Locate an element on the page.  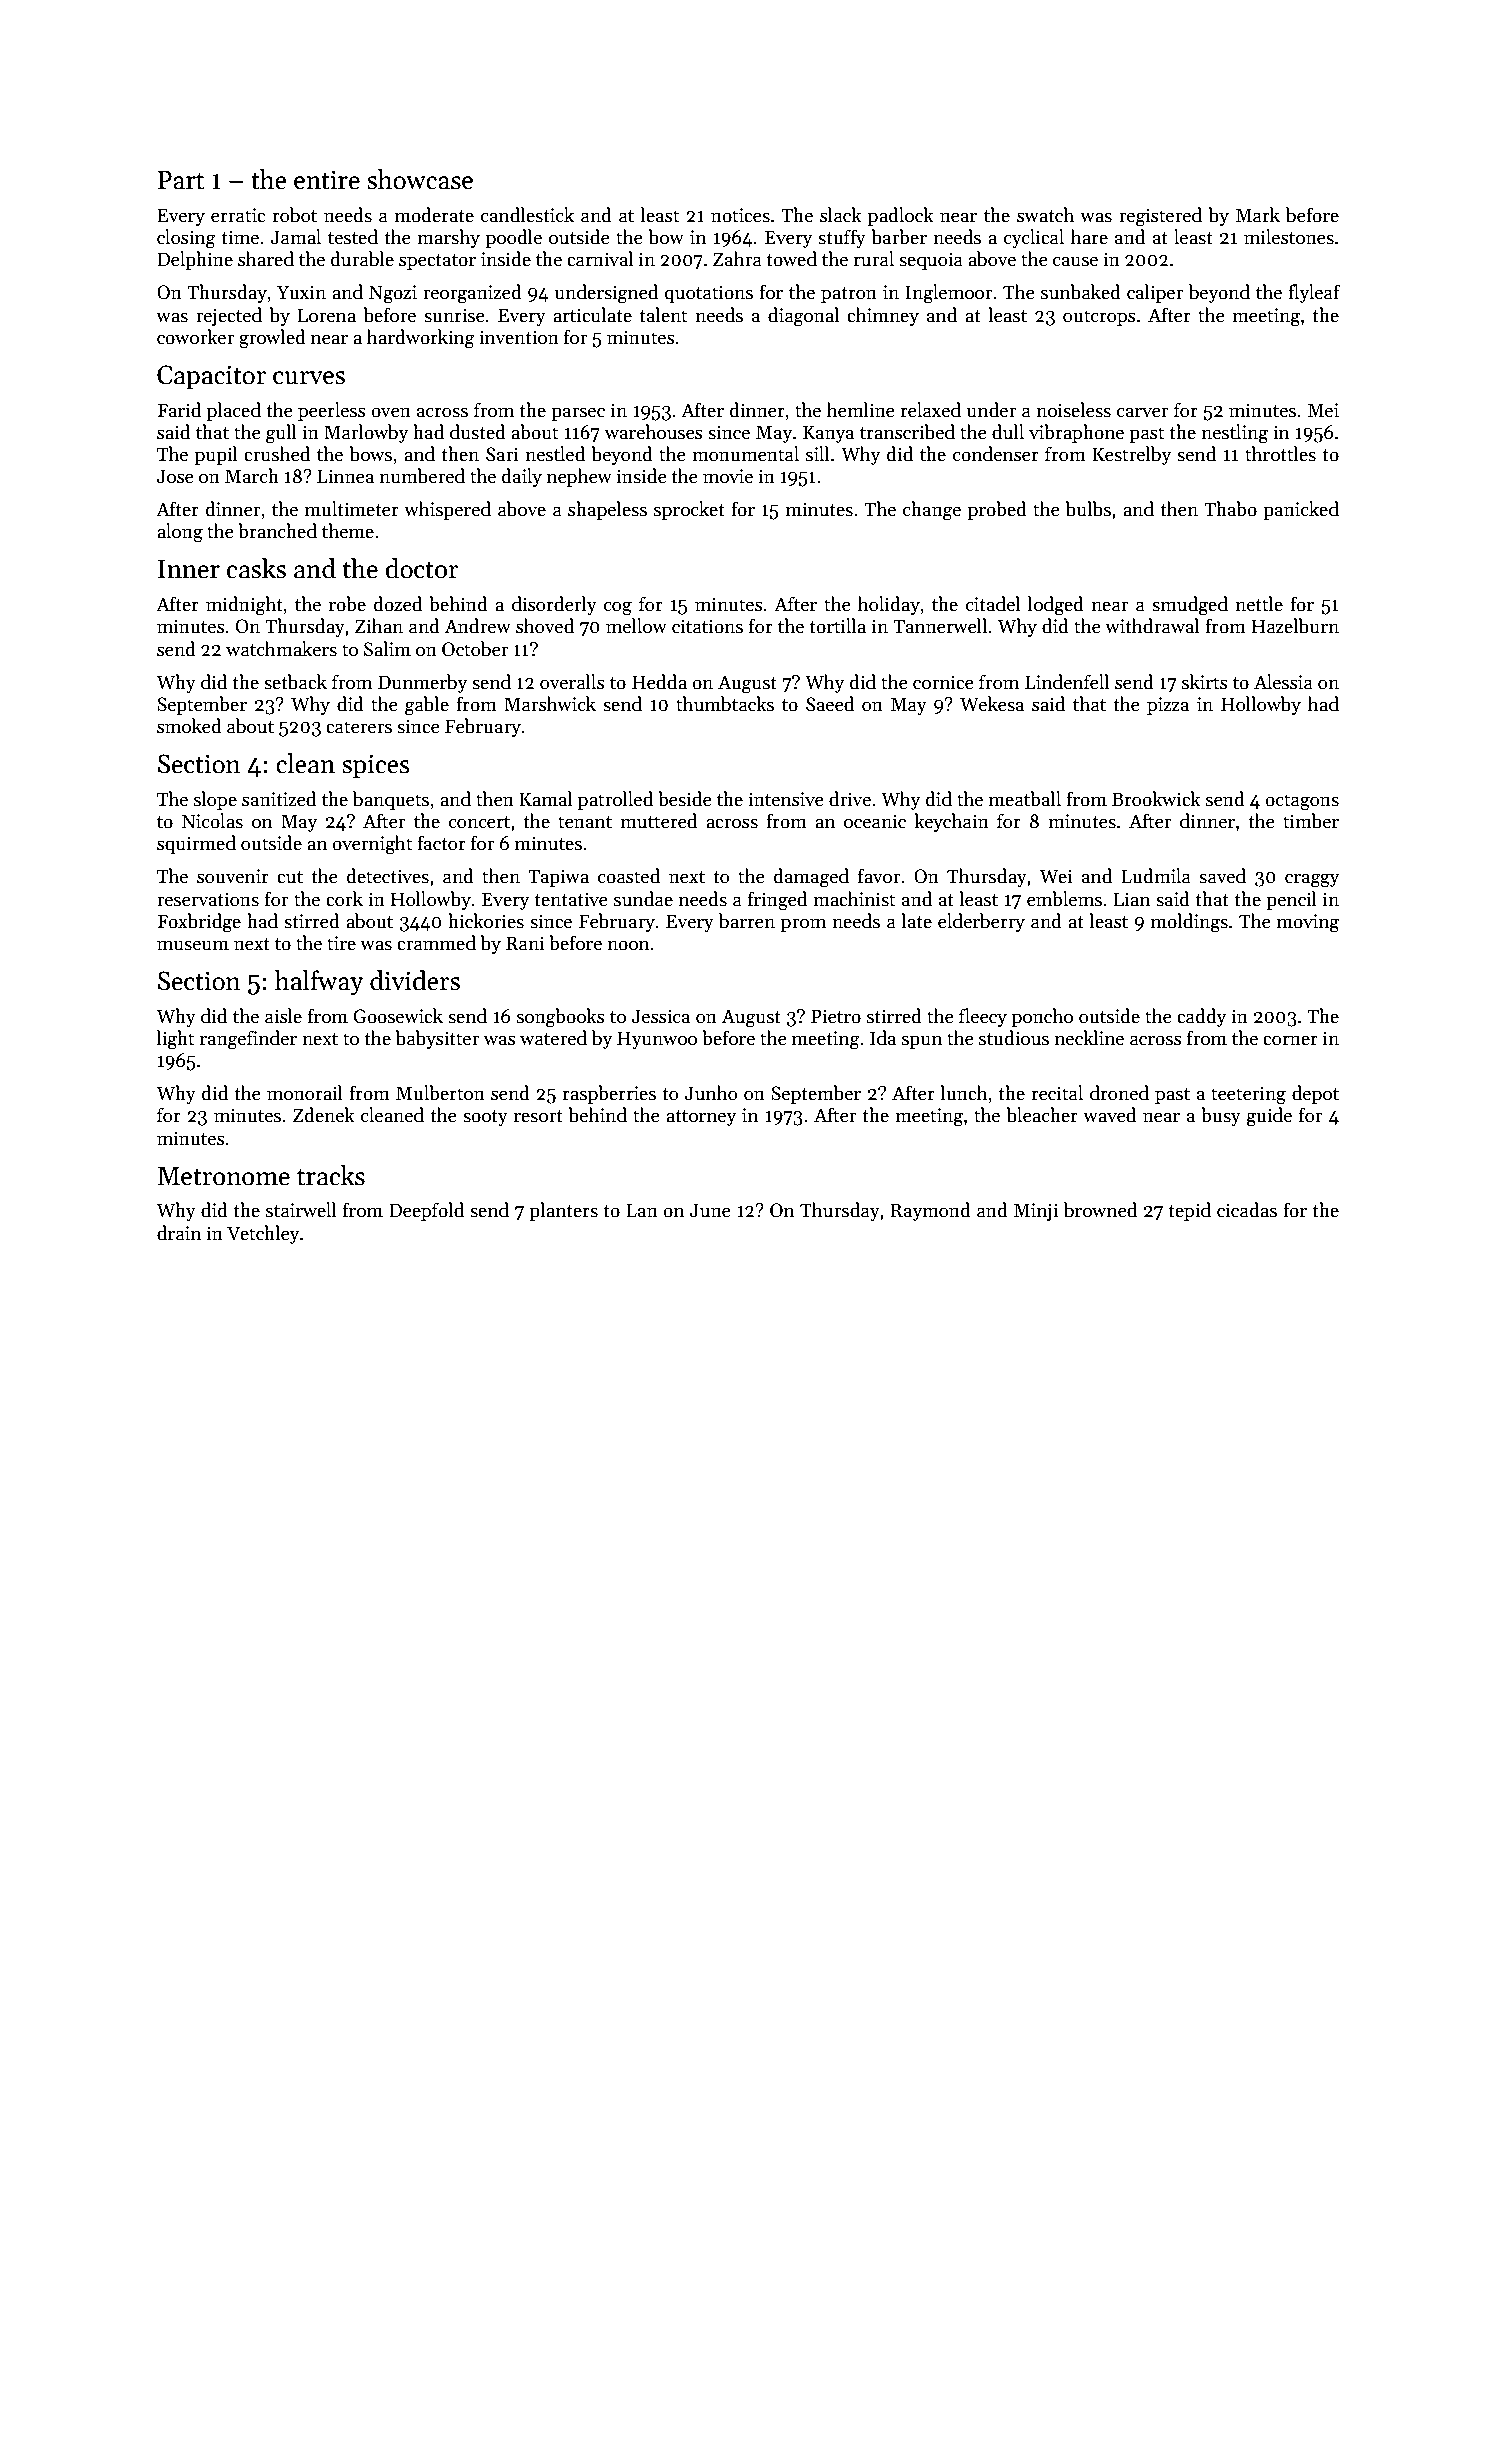
tepid is located at coordinates (1189, 1211).
